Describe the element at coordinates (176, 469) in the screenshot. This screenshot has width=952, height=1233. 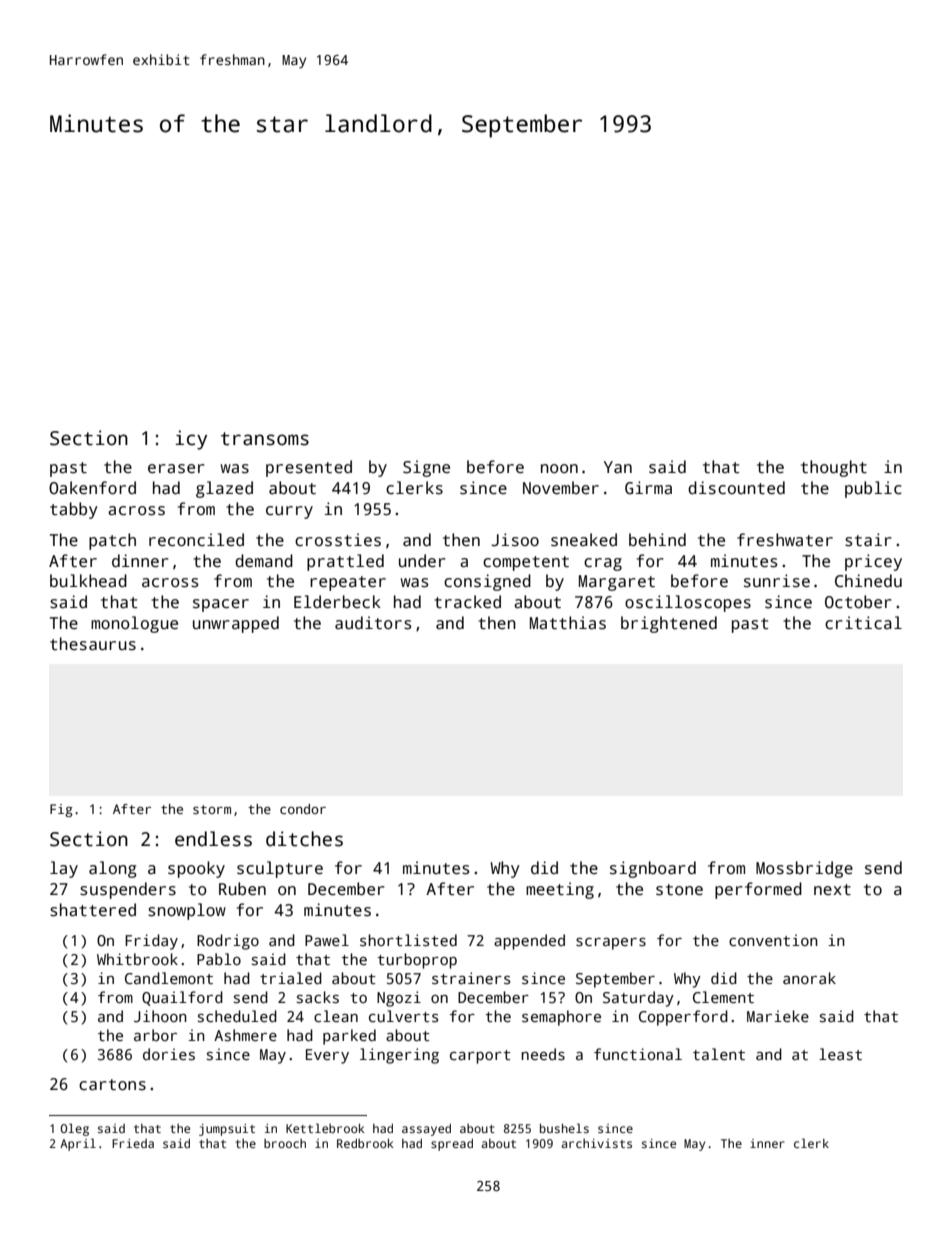
I see `eraser` at that location.
